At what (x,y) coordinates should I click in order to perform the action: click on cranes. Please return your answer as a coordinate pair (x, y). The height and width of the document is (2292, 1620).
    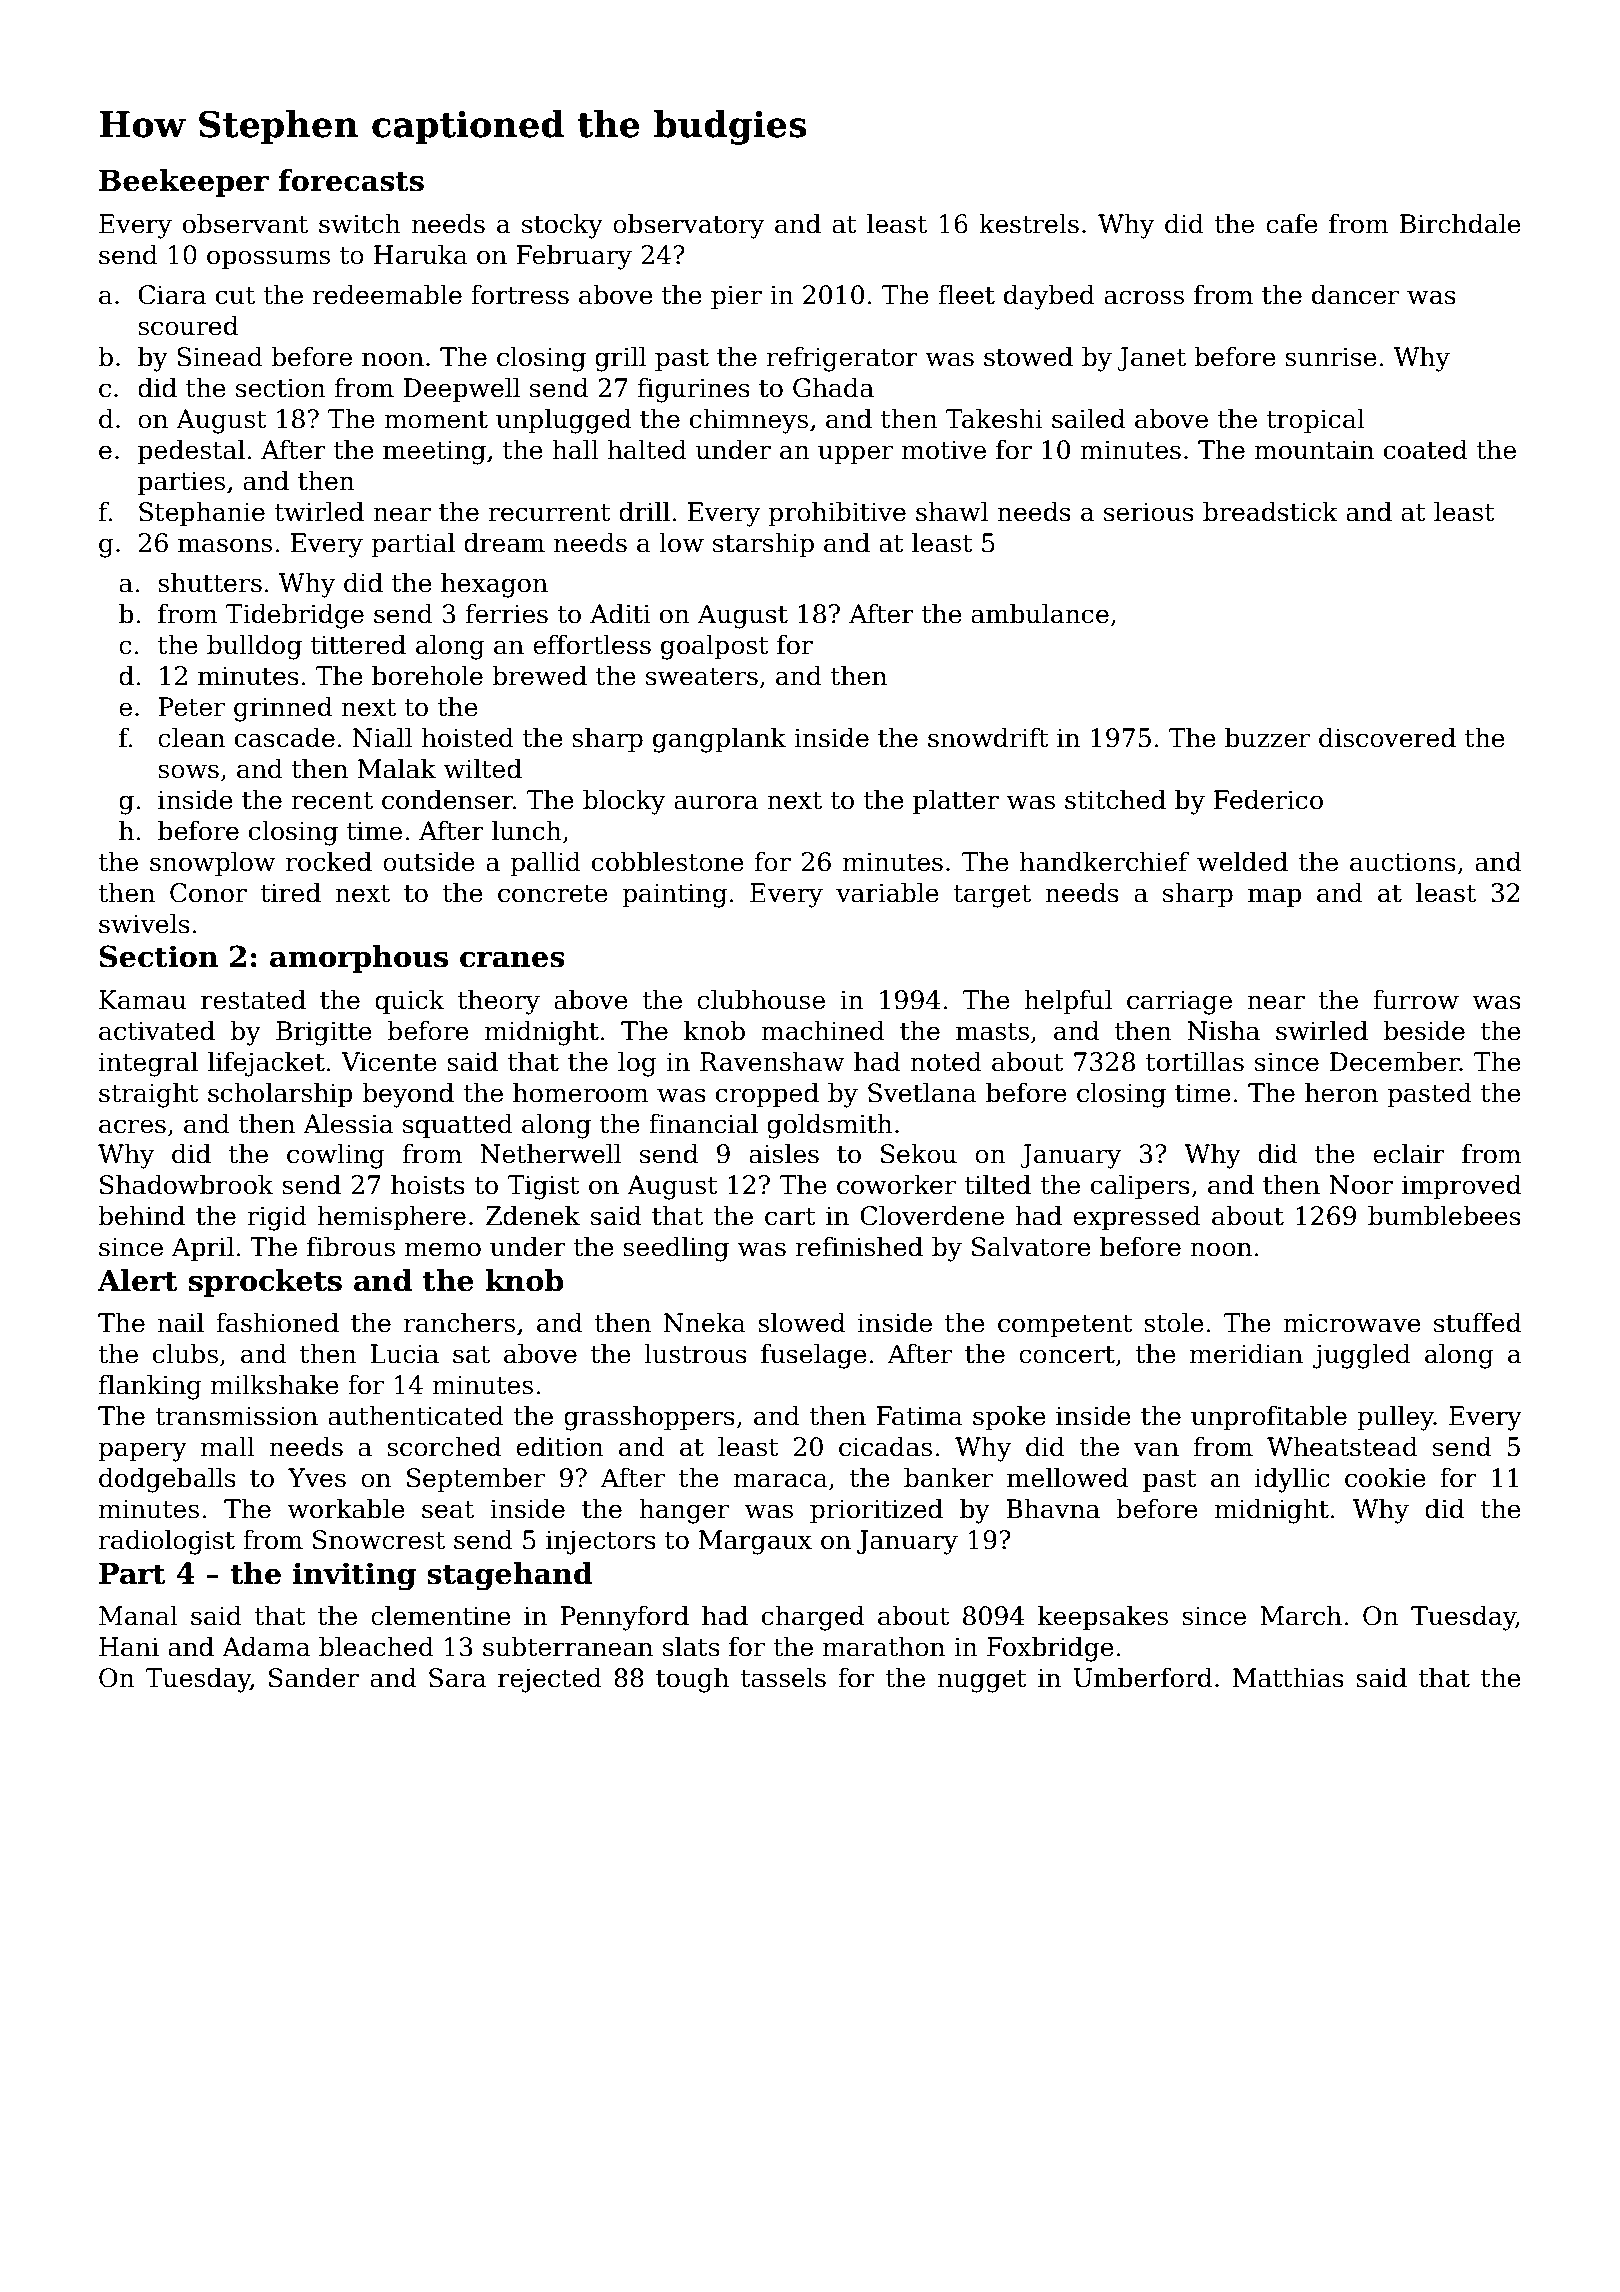
    Looking at the image, I should click on (512, 959).
